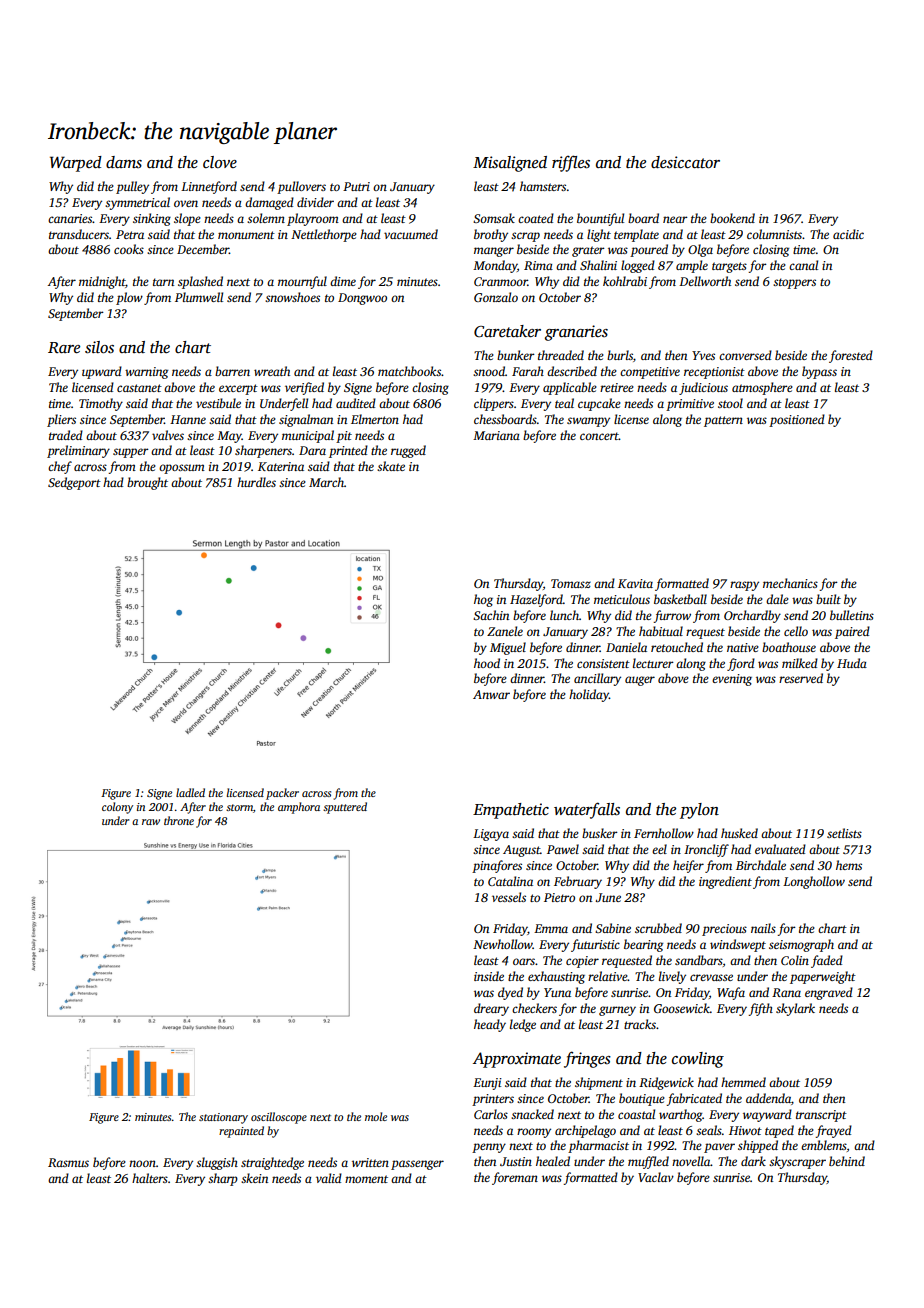 The image size is (924, 1308). Describe the element at coordinates (282, 794) in the screenshot. I see `packer` at that location.
